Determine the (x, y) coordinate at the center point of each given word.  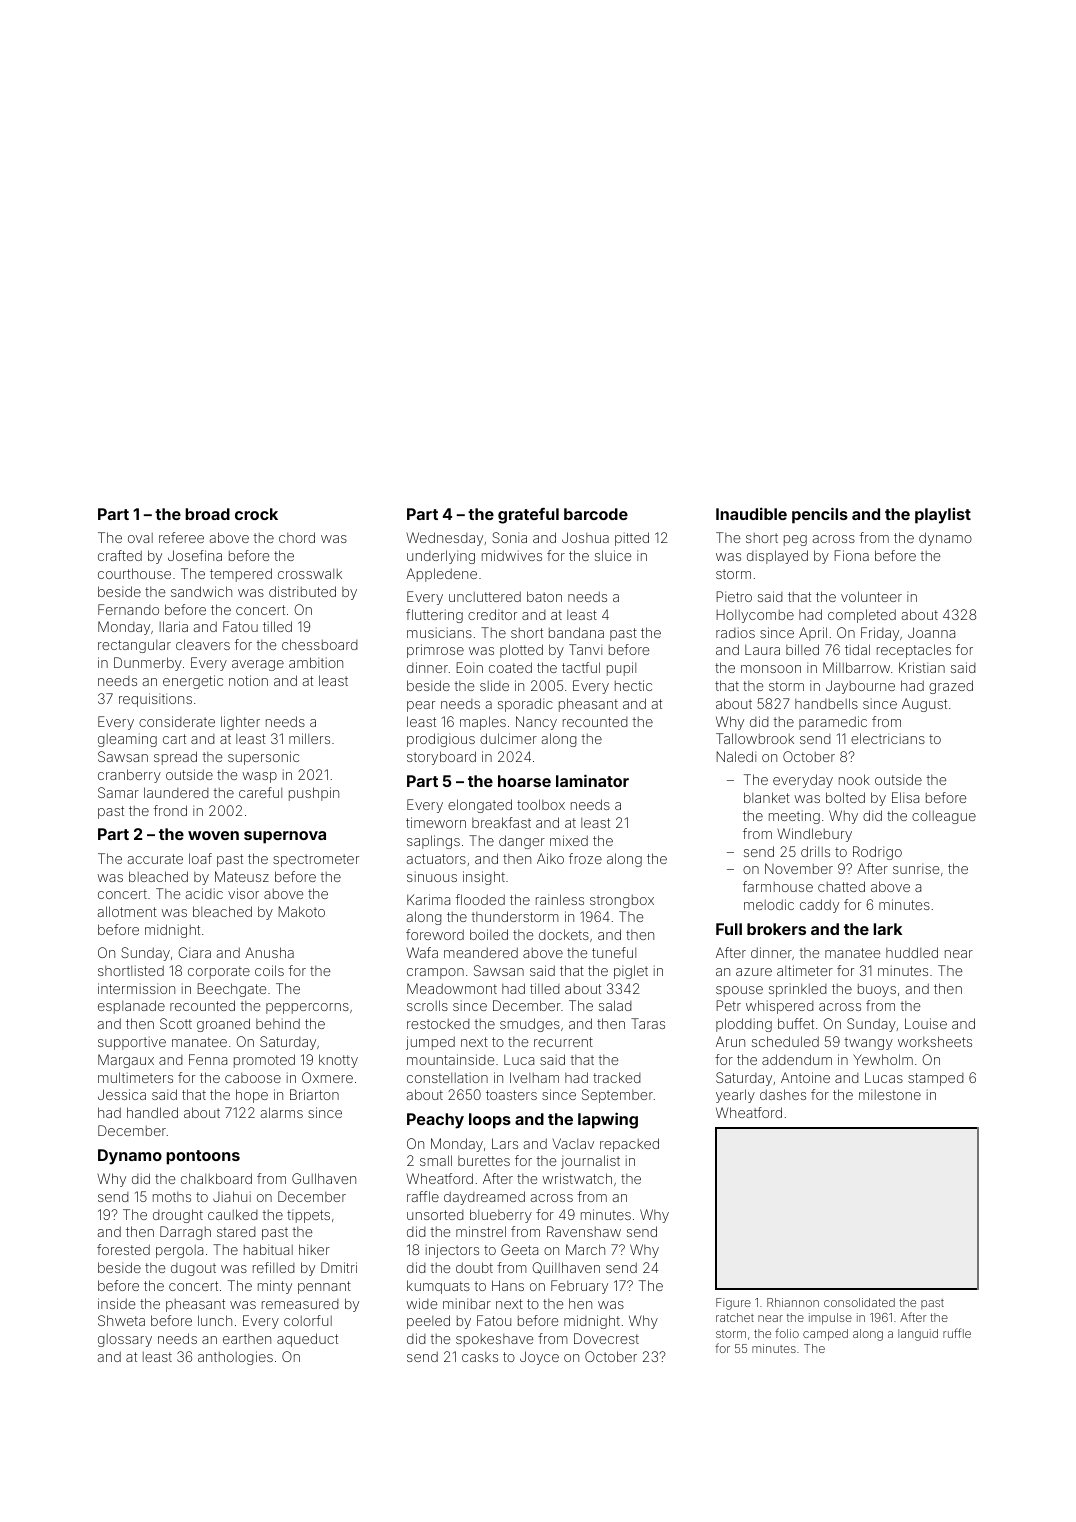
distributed (302, 591)
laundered (176, 792)
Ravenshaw (584, 1231)
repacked (629, 1145)
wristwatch (577, 1178)
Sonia (509, 537)
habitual (268, 1249)
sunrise (916, 868)
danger (522, 842)
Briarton (314, 1094)
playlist (943, 516)
